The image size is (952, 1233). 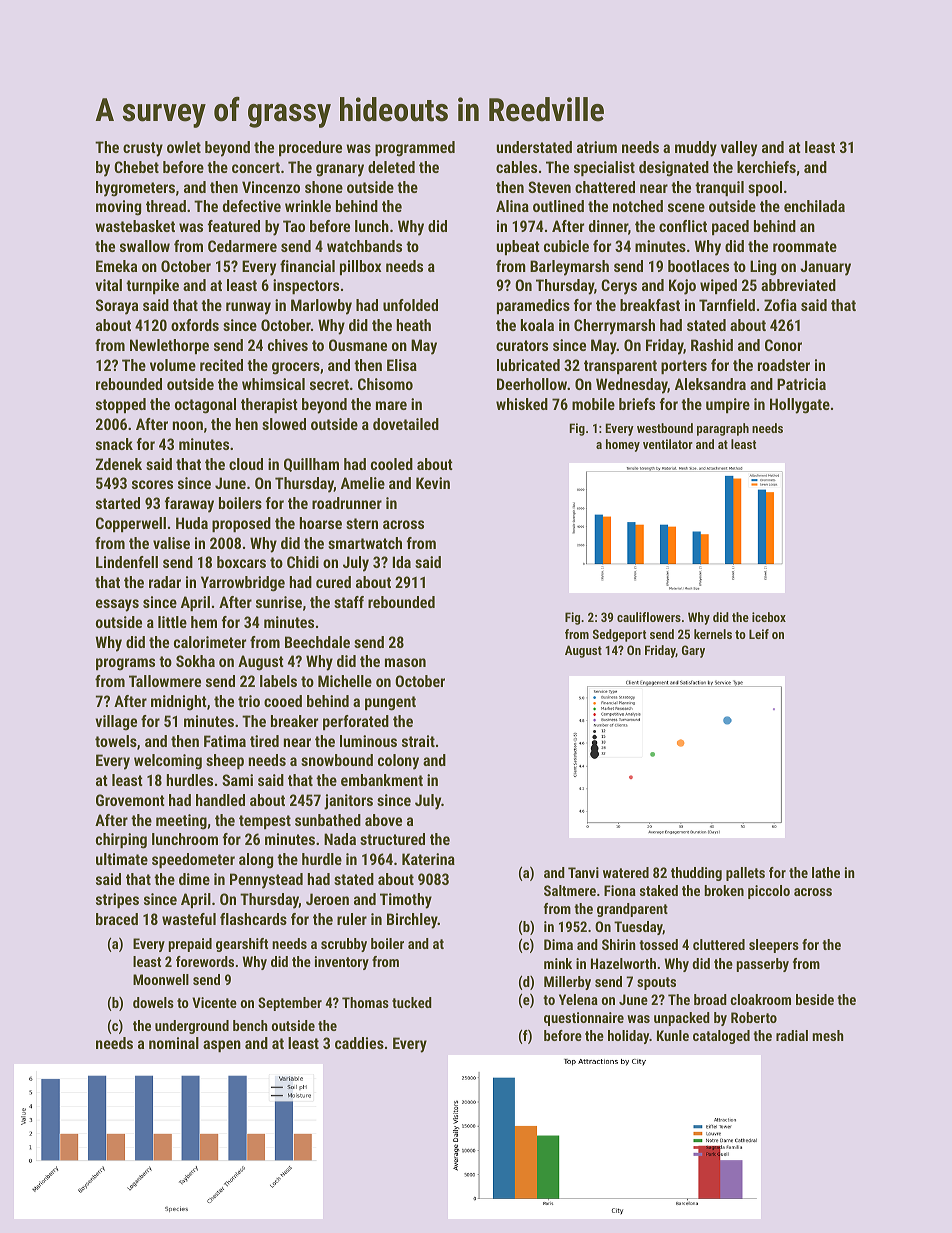 What do you see at coordinates (801, 384) in the screenshot?
I see `Patricia` at bounding box center [801, 384].
